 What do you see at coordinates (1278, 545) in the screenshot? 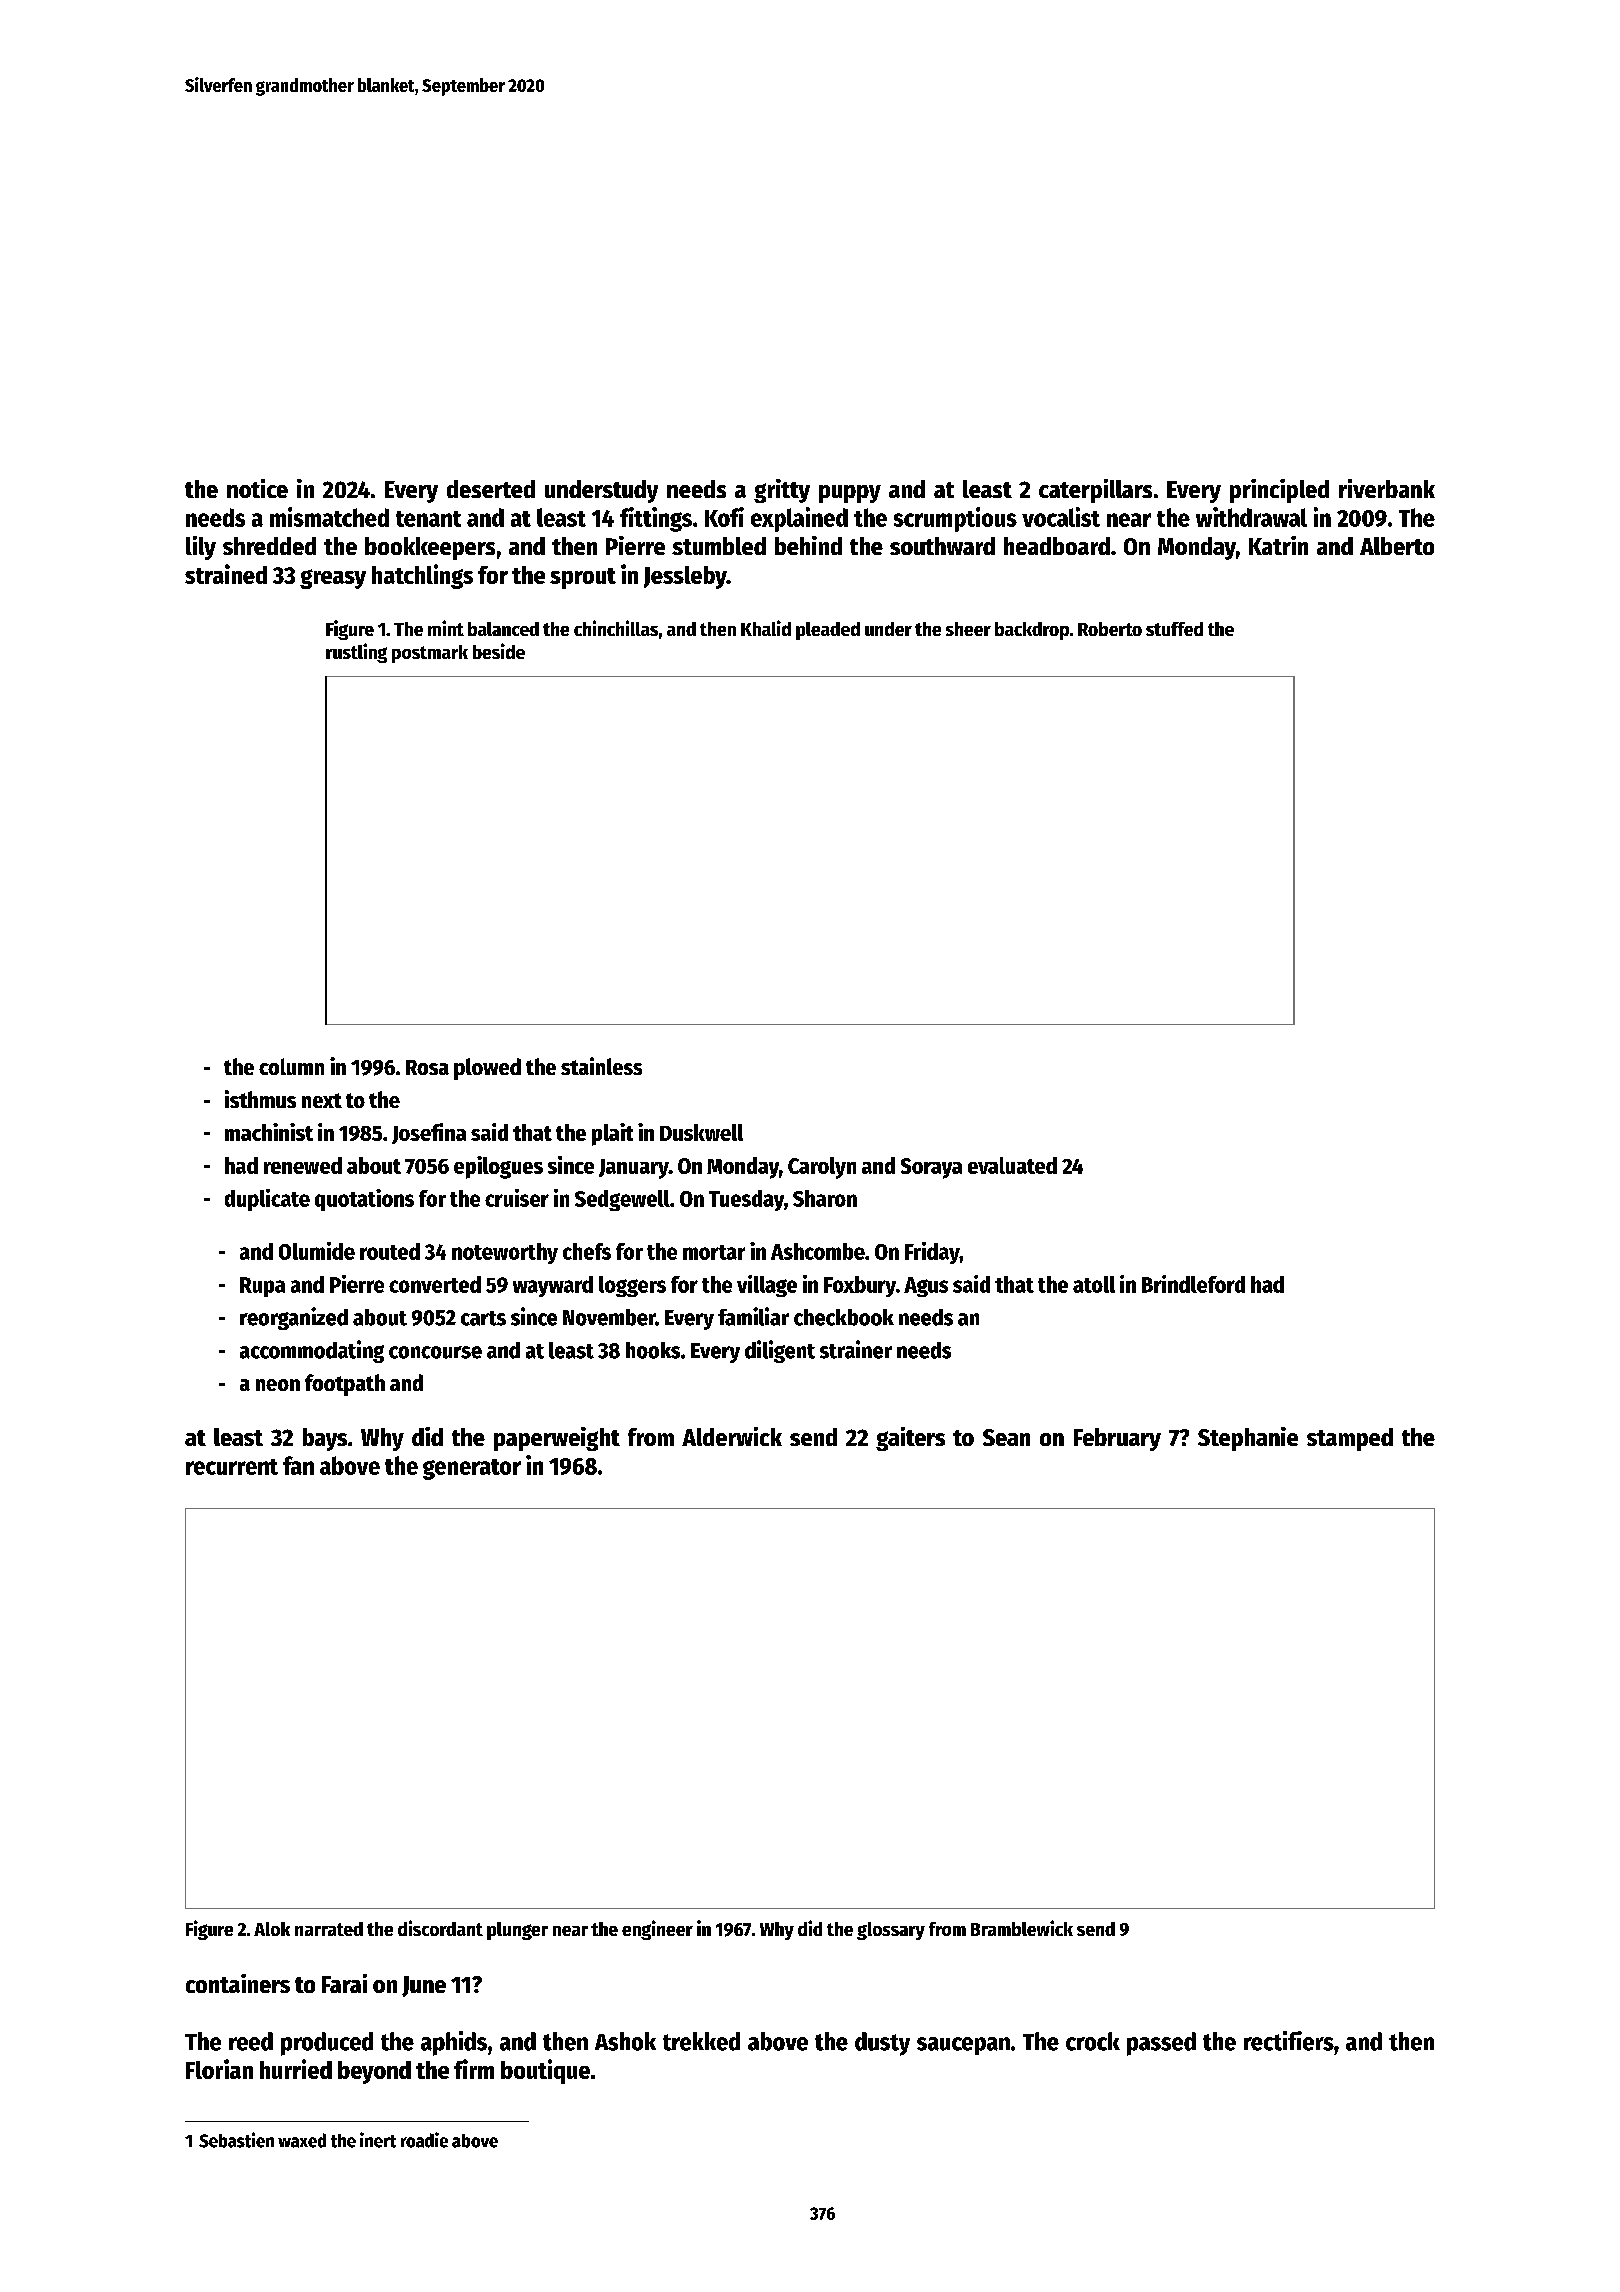
I see `Katrin` at bounding box center [1278, 545].
